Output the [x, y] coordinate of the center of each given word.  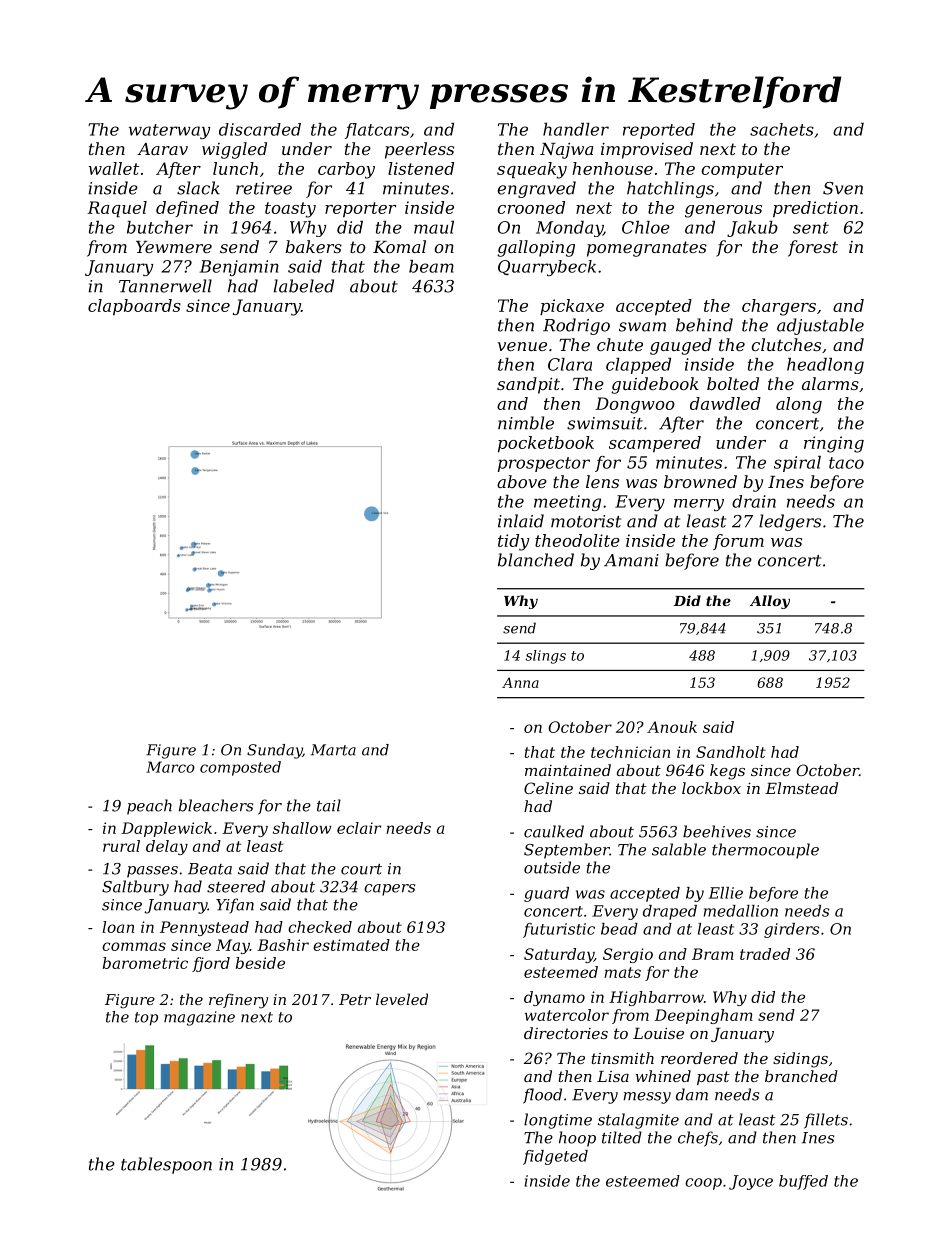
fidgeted [555, 1157]
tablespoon [166, 1165]
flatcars [377, 131]
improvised [647, 150]
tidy [513, 542]
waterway [169, 131]
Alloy [770, 602]
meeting [567, 503]
